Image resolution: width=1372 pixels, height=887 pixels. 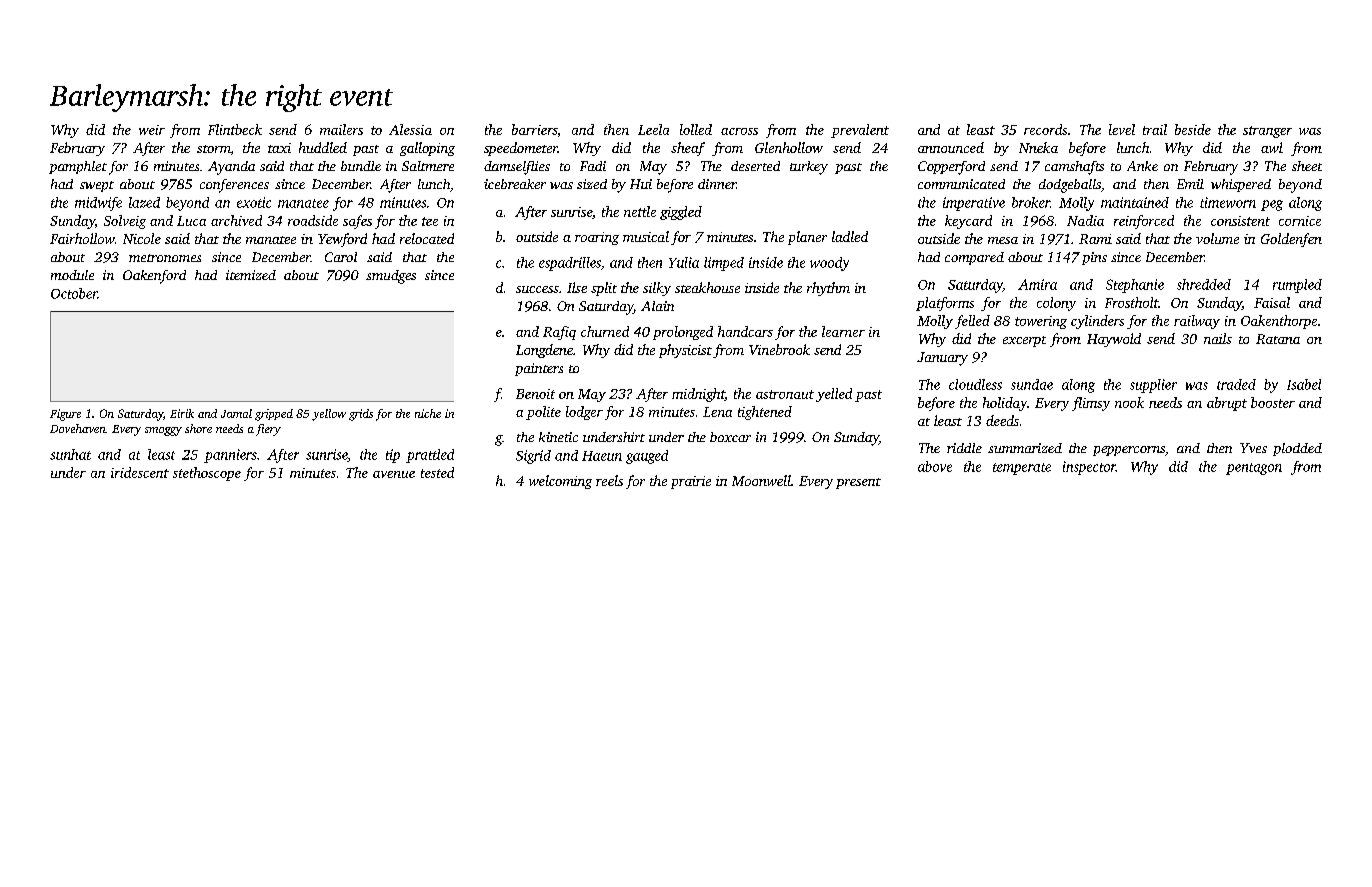 I want to click on January, so click(x=942, y=359).
